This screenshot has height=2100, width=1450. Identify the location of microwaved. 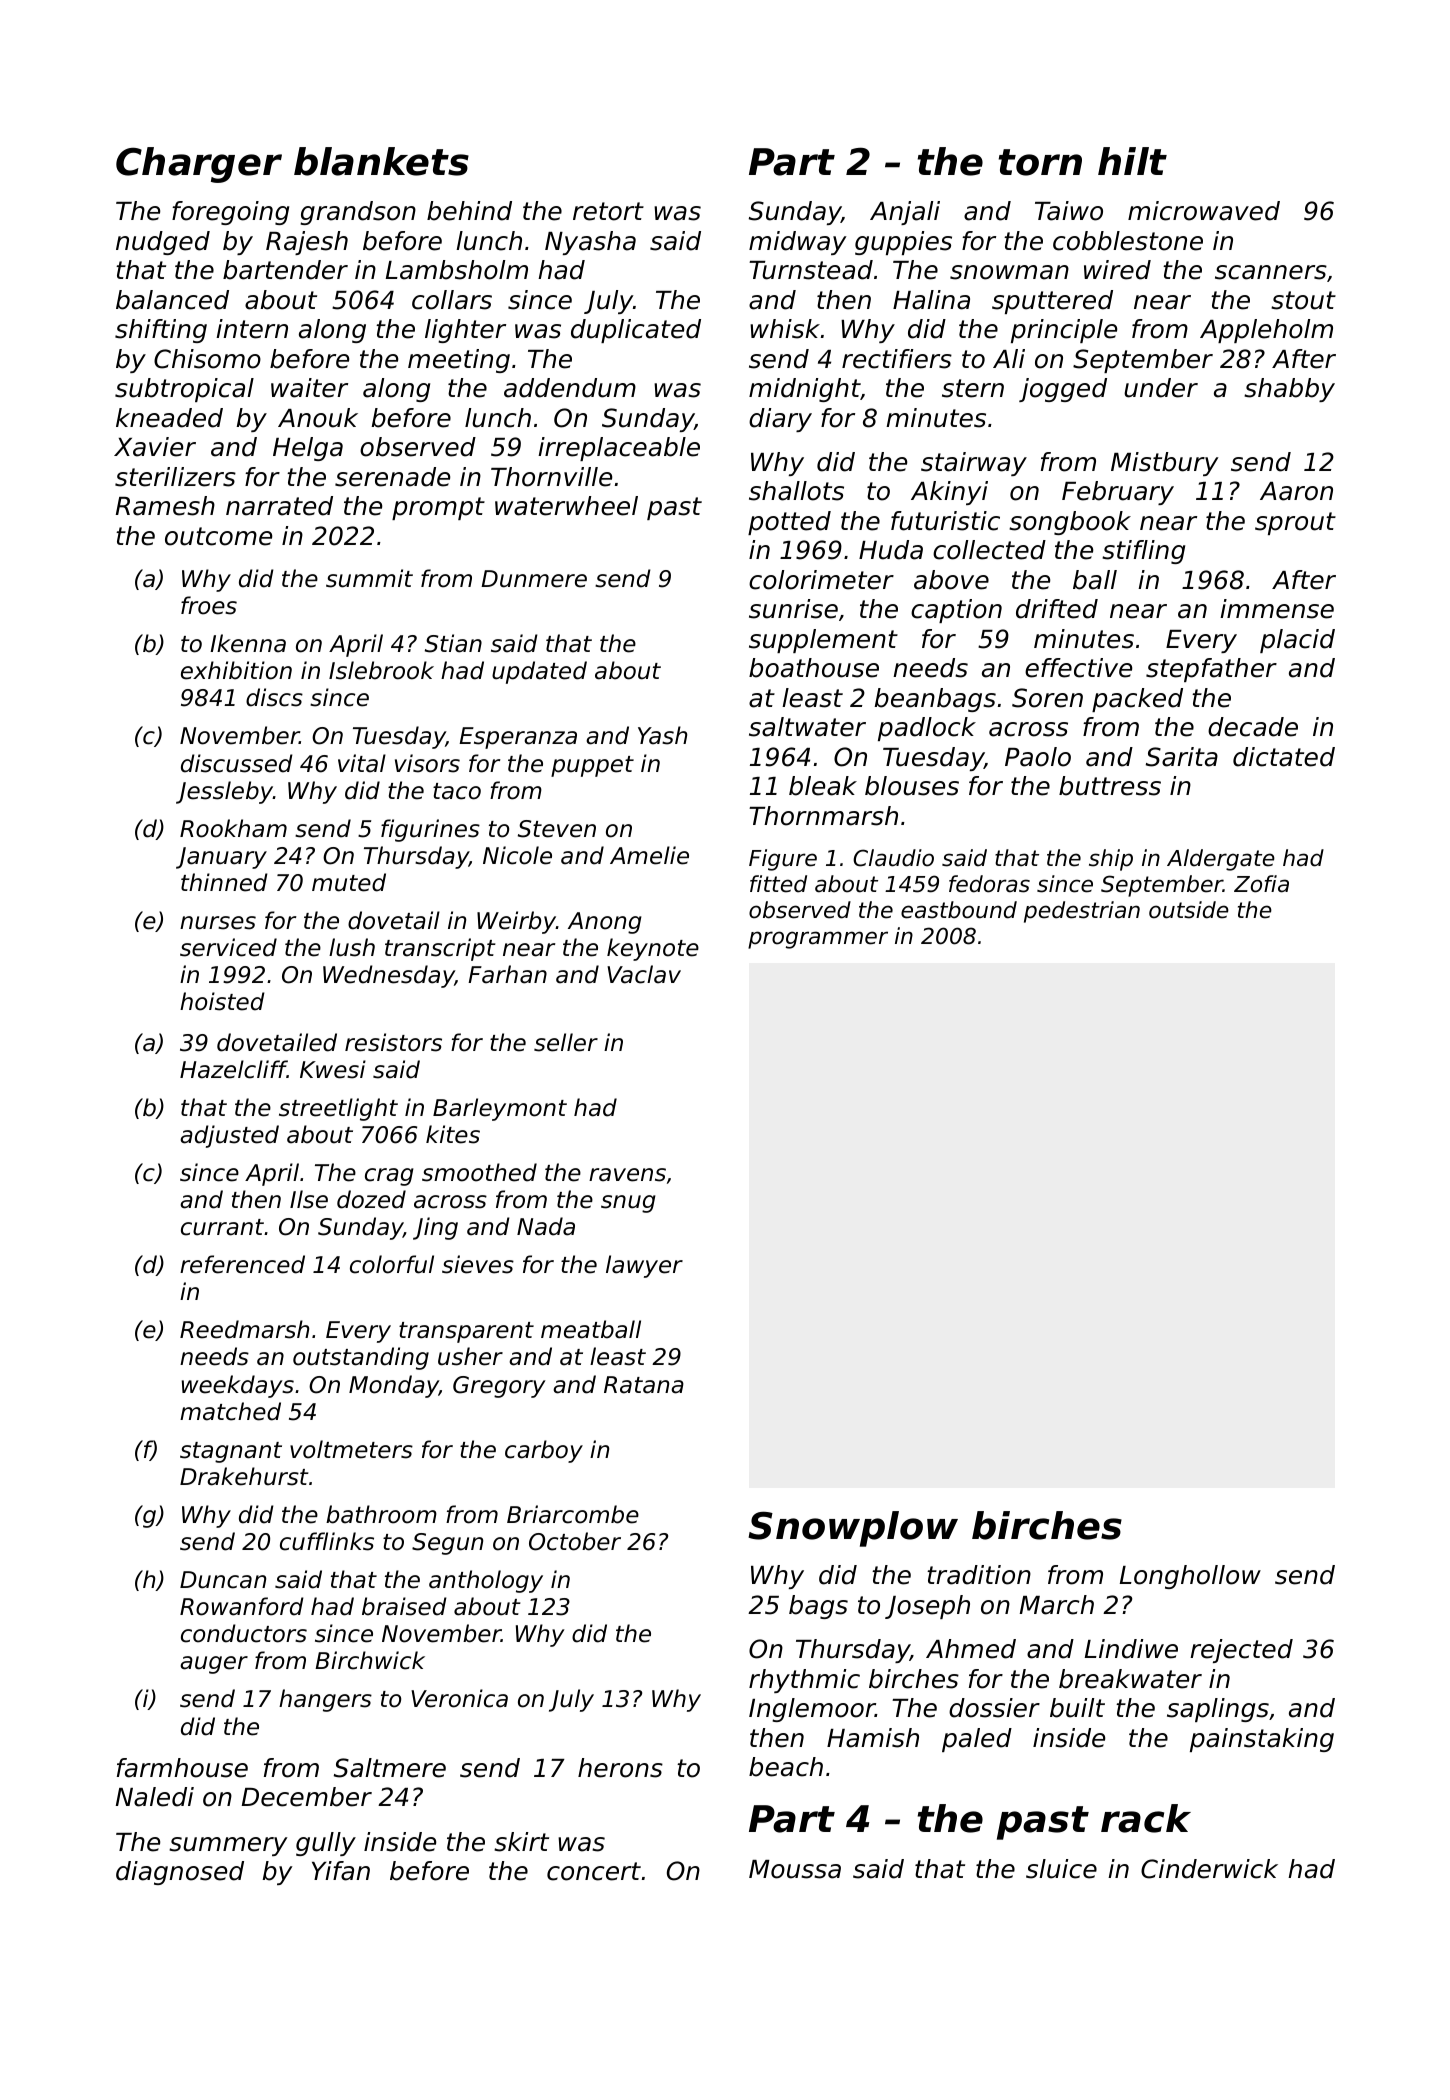
(1204, 211).
